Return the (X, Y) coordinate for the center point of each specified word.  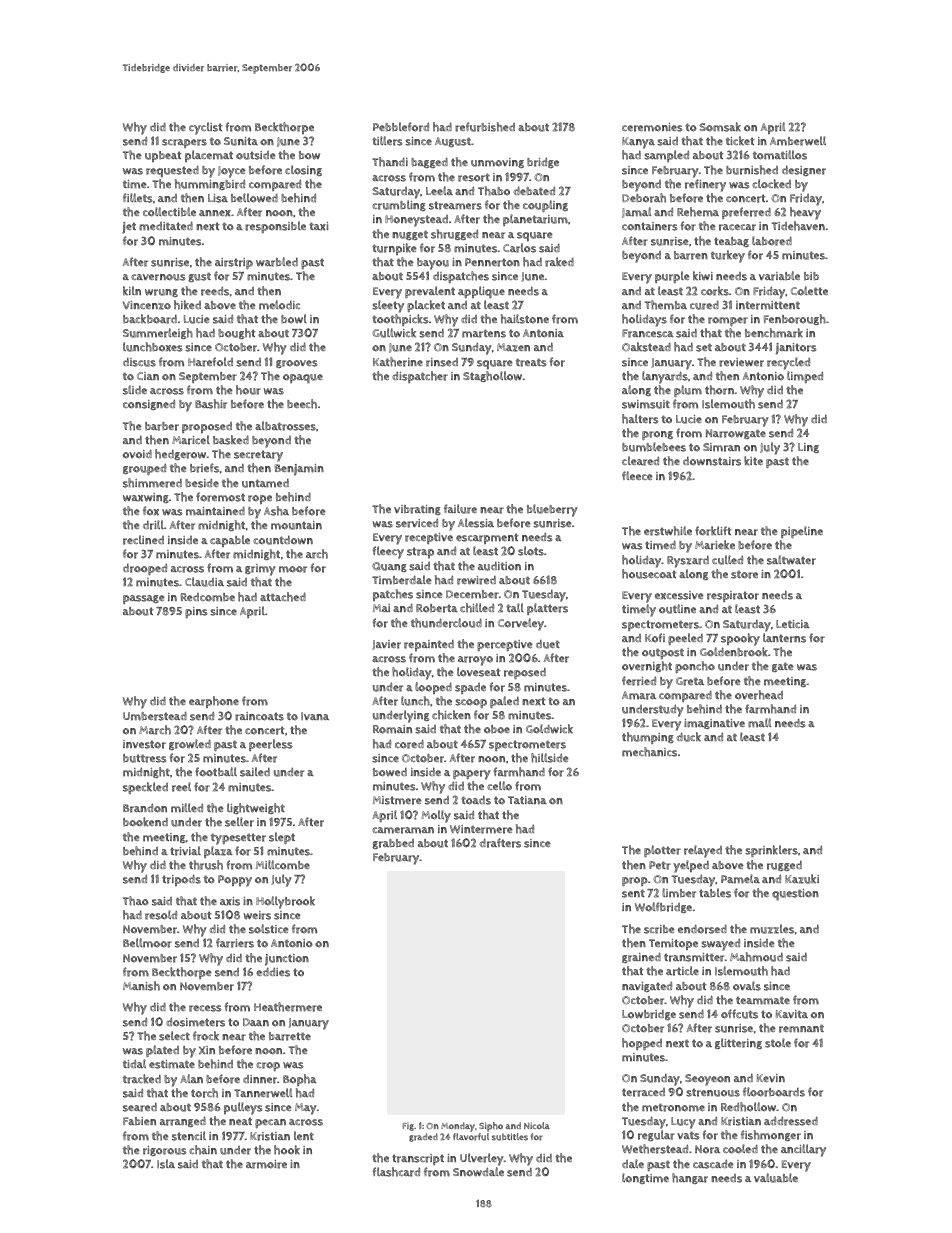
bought (237, 333)
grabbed (393, 844)
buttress (145, 758)
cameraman (403, 830)
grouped (144, 469)
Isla (166, 1164)
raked (559, 262)
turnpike (394, 249)
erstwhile (668, 531)
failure (460, 509)
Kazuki (802, 879)
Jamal (637, 212)
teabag (731, 242)
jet (129, 228)
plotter (662, 851)
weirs (257, 915)
